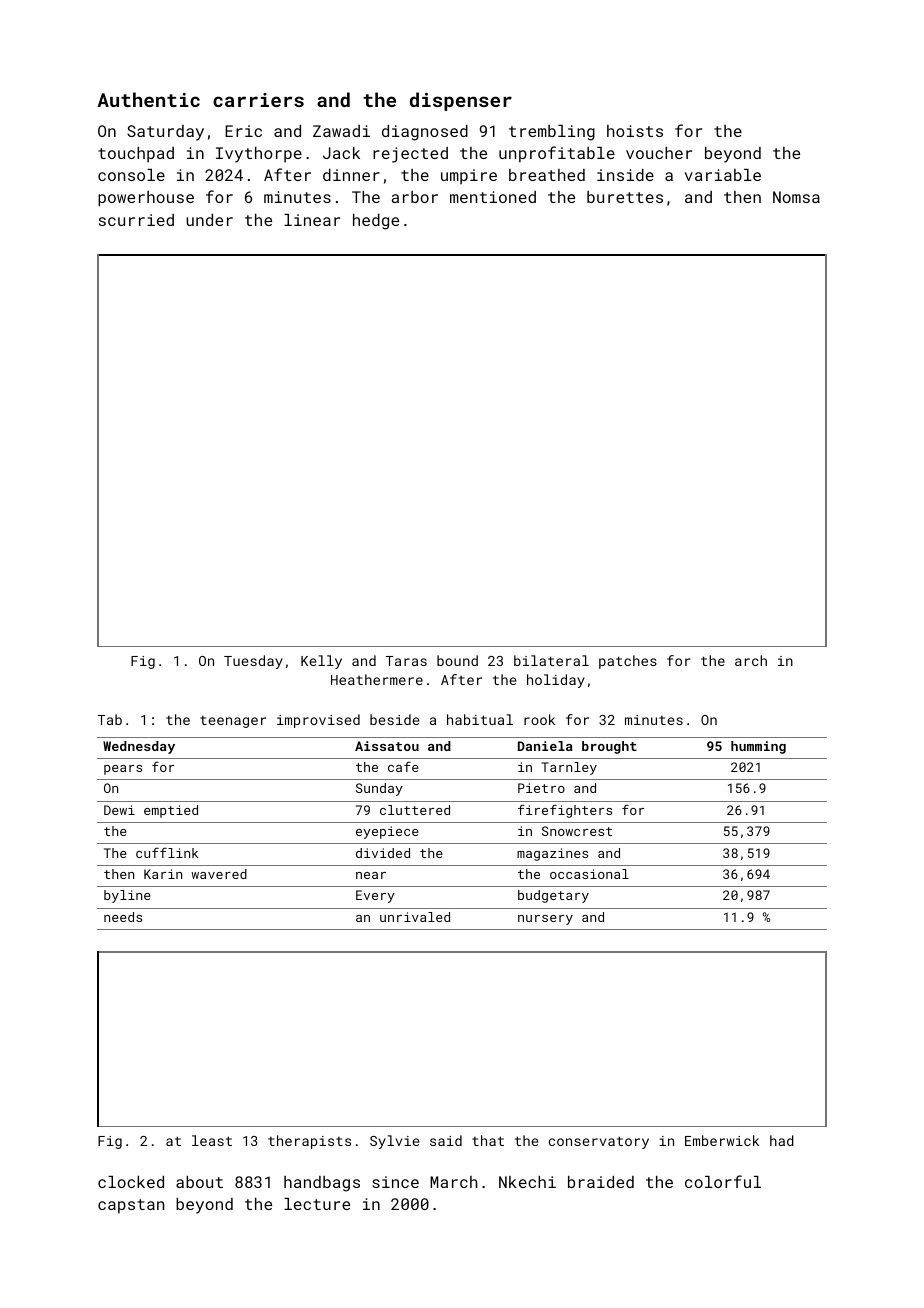  I want to click on humming, so click(758, 747).
